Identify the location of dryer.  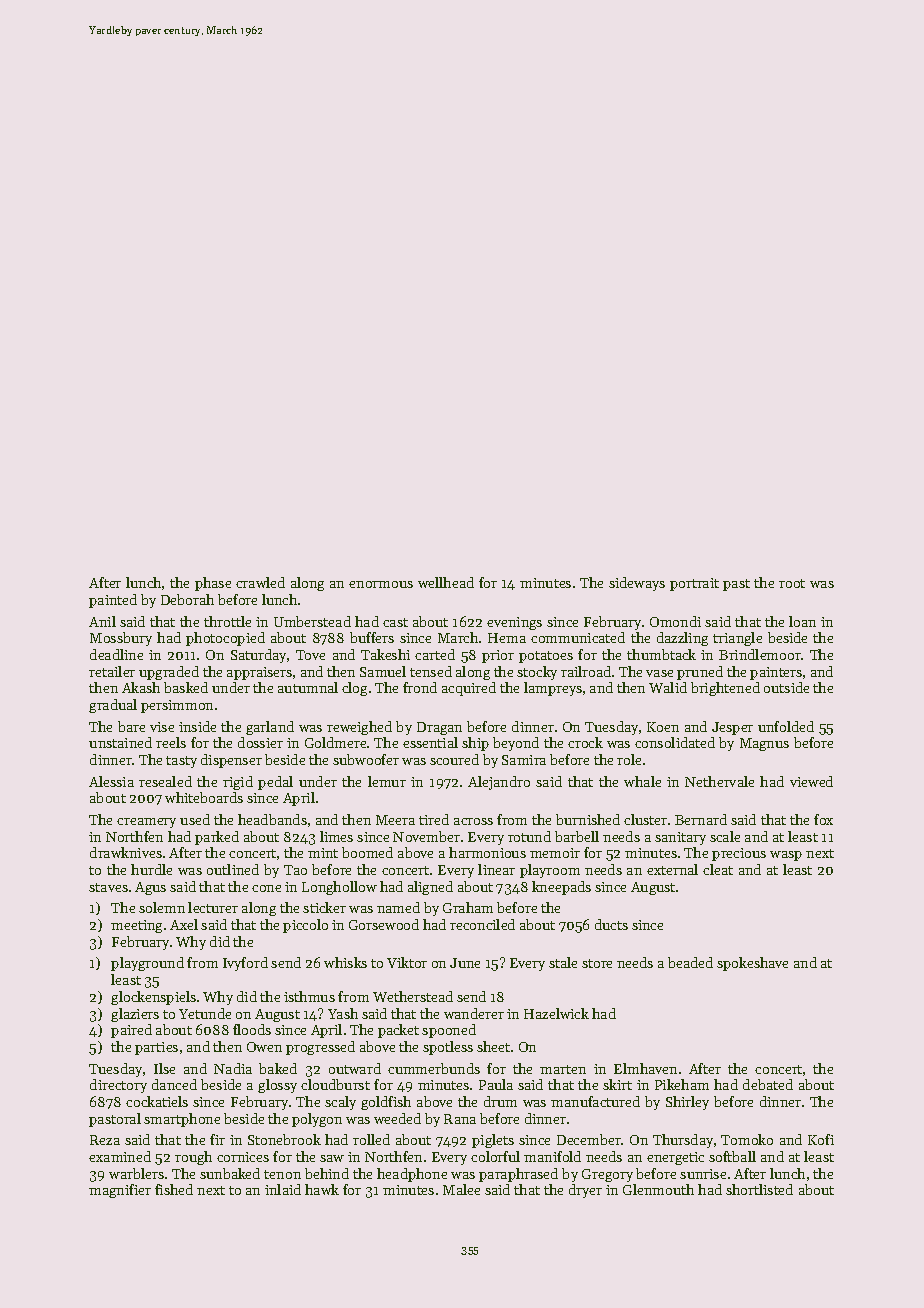
(585, 1191).
